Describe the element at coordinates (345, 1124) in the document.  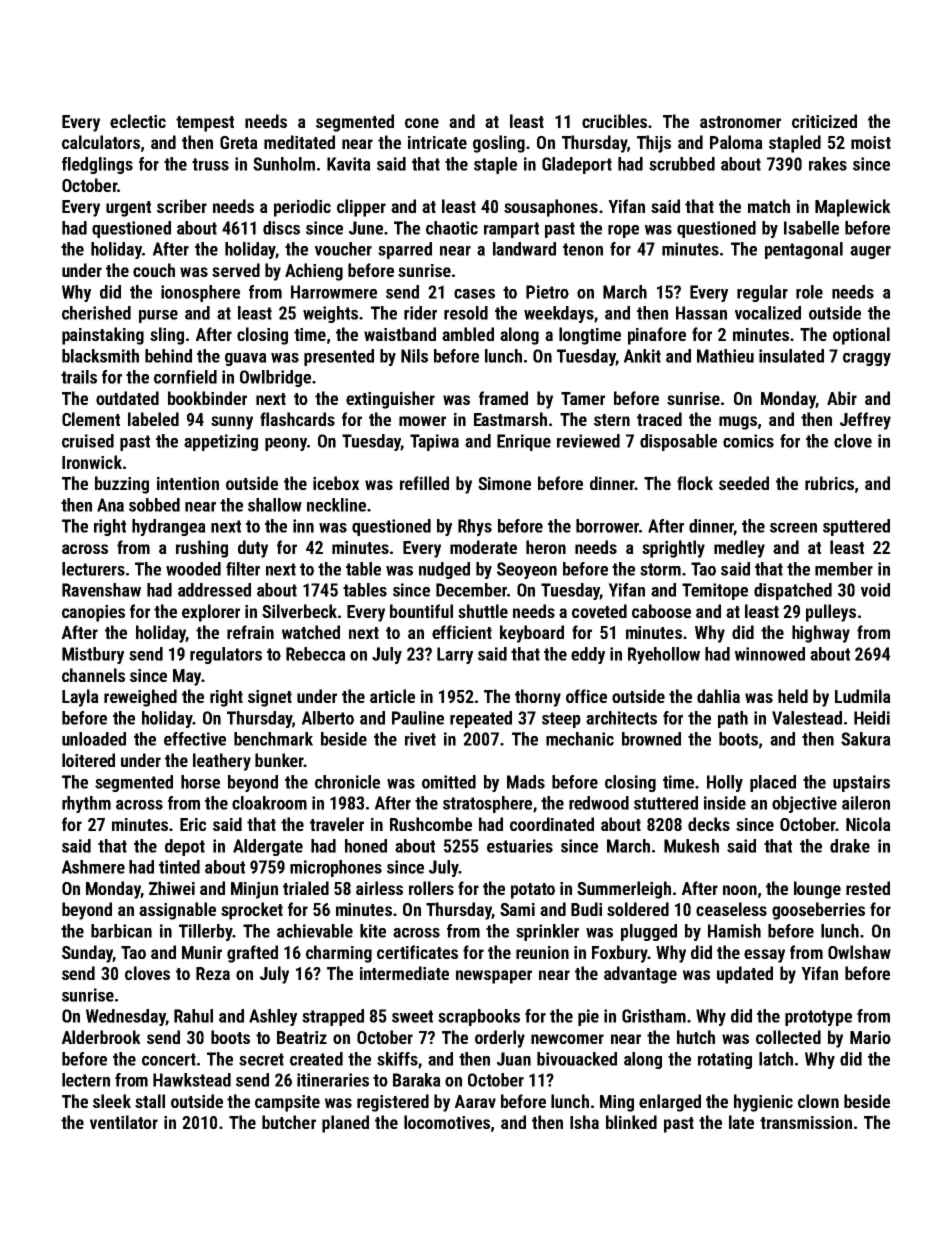
I see `planed` at that location.
